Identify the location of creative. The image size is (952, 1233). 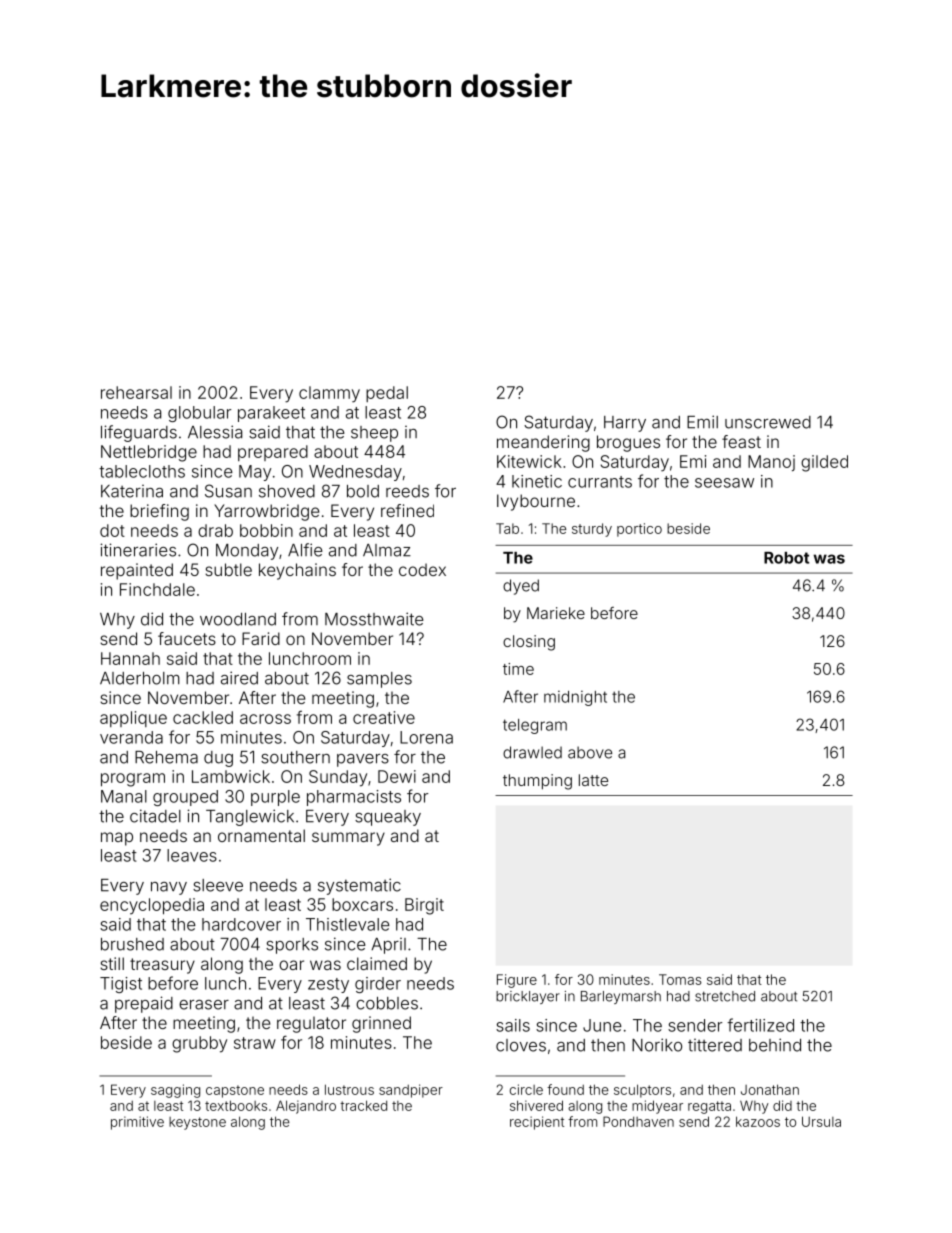
(384, 717).
